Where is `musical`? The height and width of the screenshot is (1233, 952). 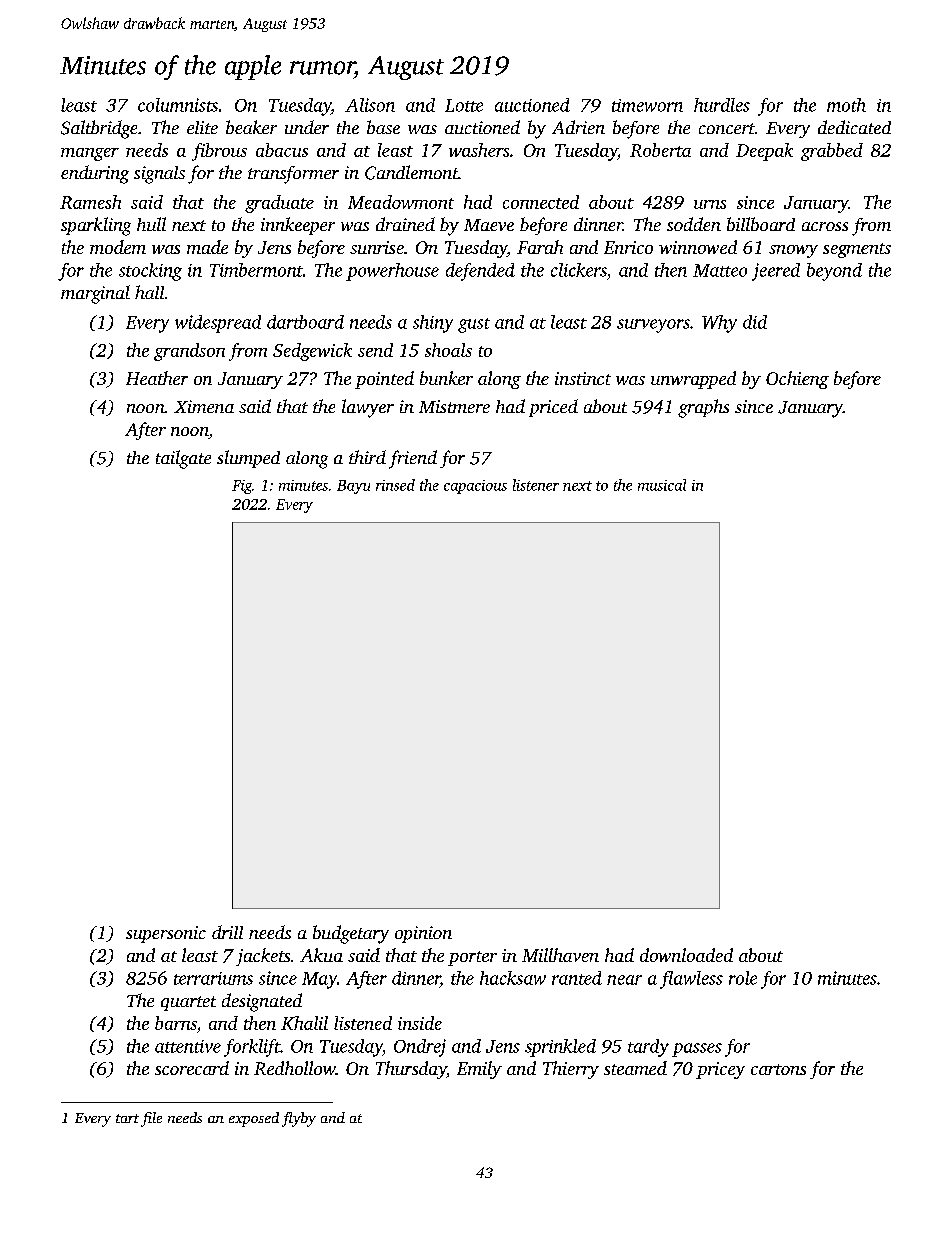
musical is located at coordinates (662, 485).
